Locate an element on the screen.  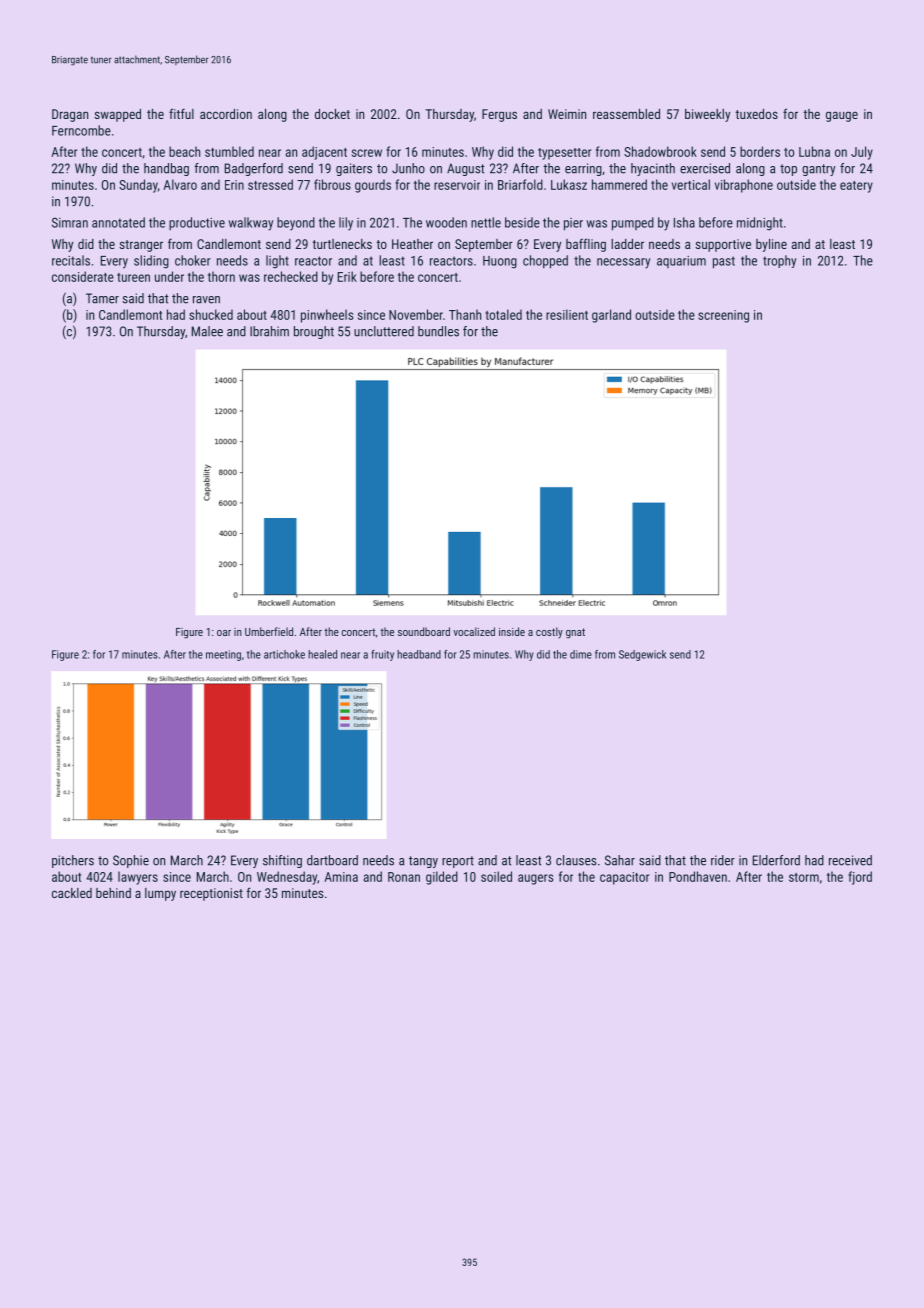
meeting is located at coordinates (223, 655).
